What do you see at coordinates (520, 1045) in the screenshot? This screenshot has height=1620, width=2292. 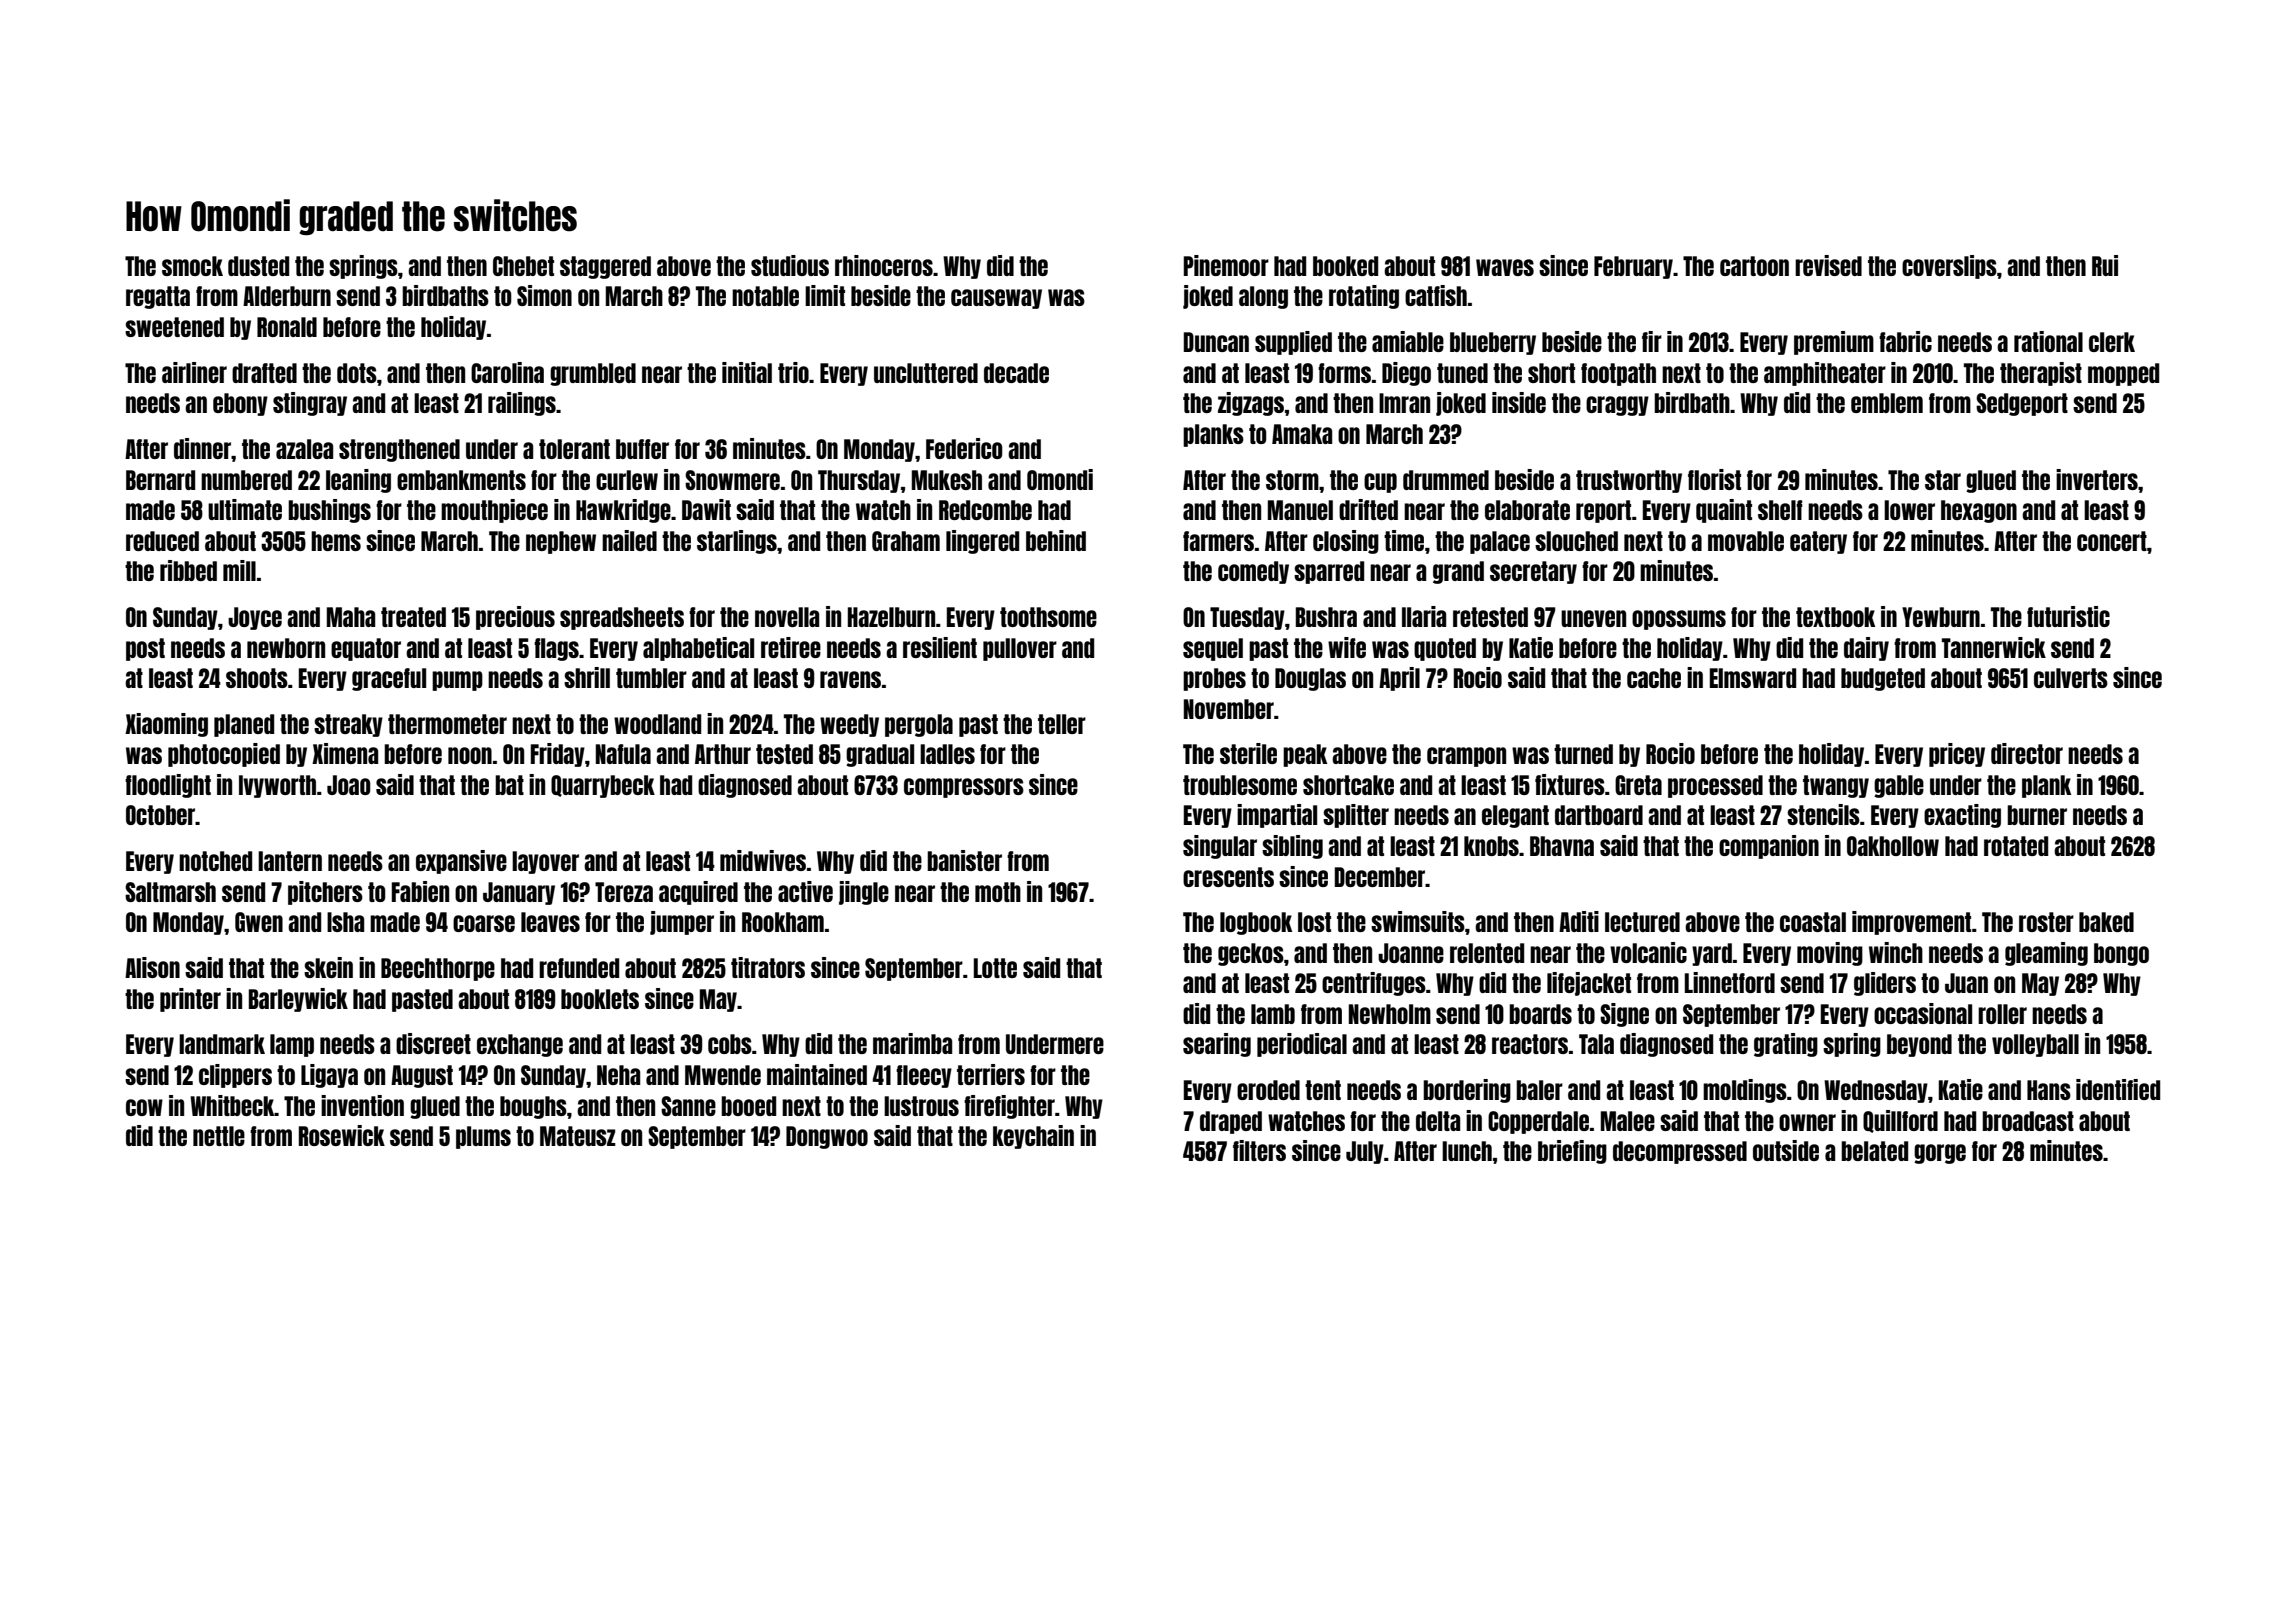 I see `exchange` at bounding box center [520, 1045].
